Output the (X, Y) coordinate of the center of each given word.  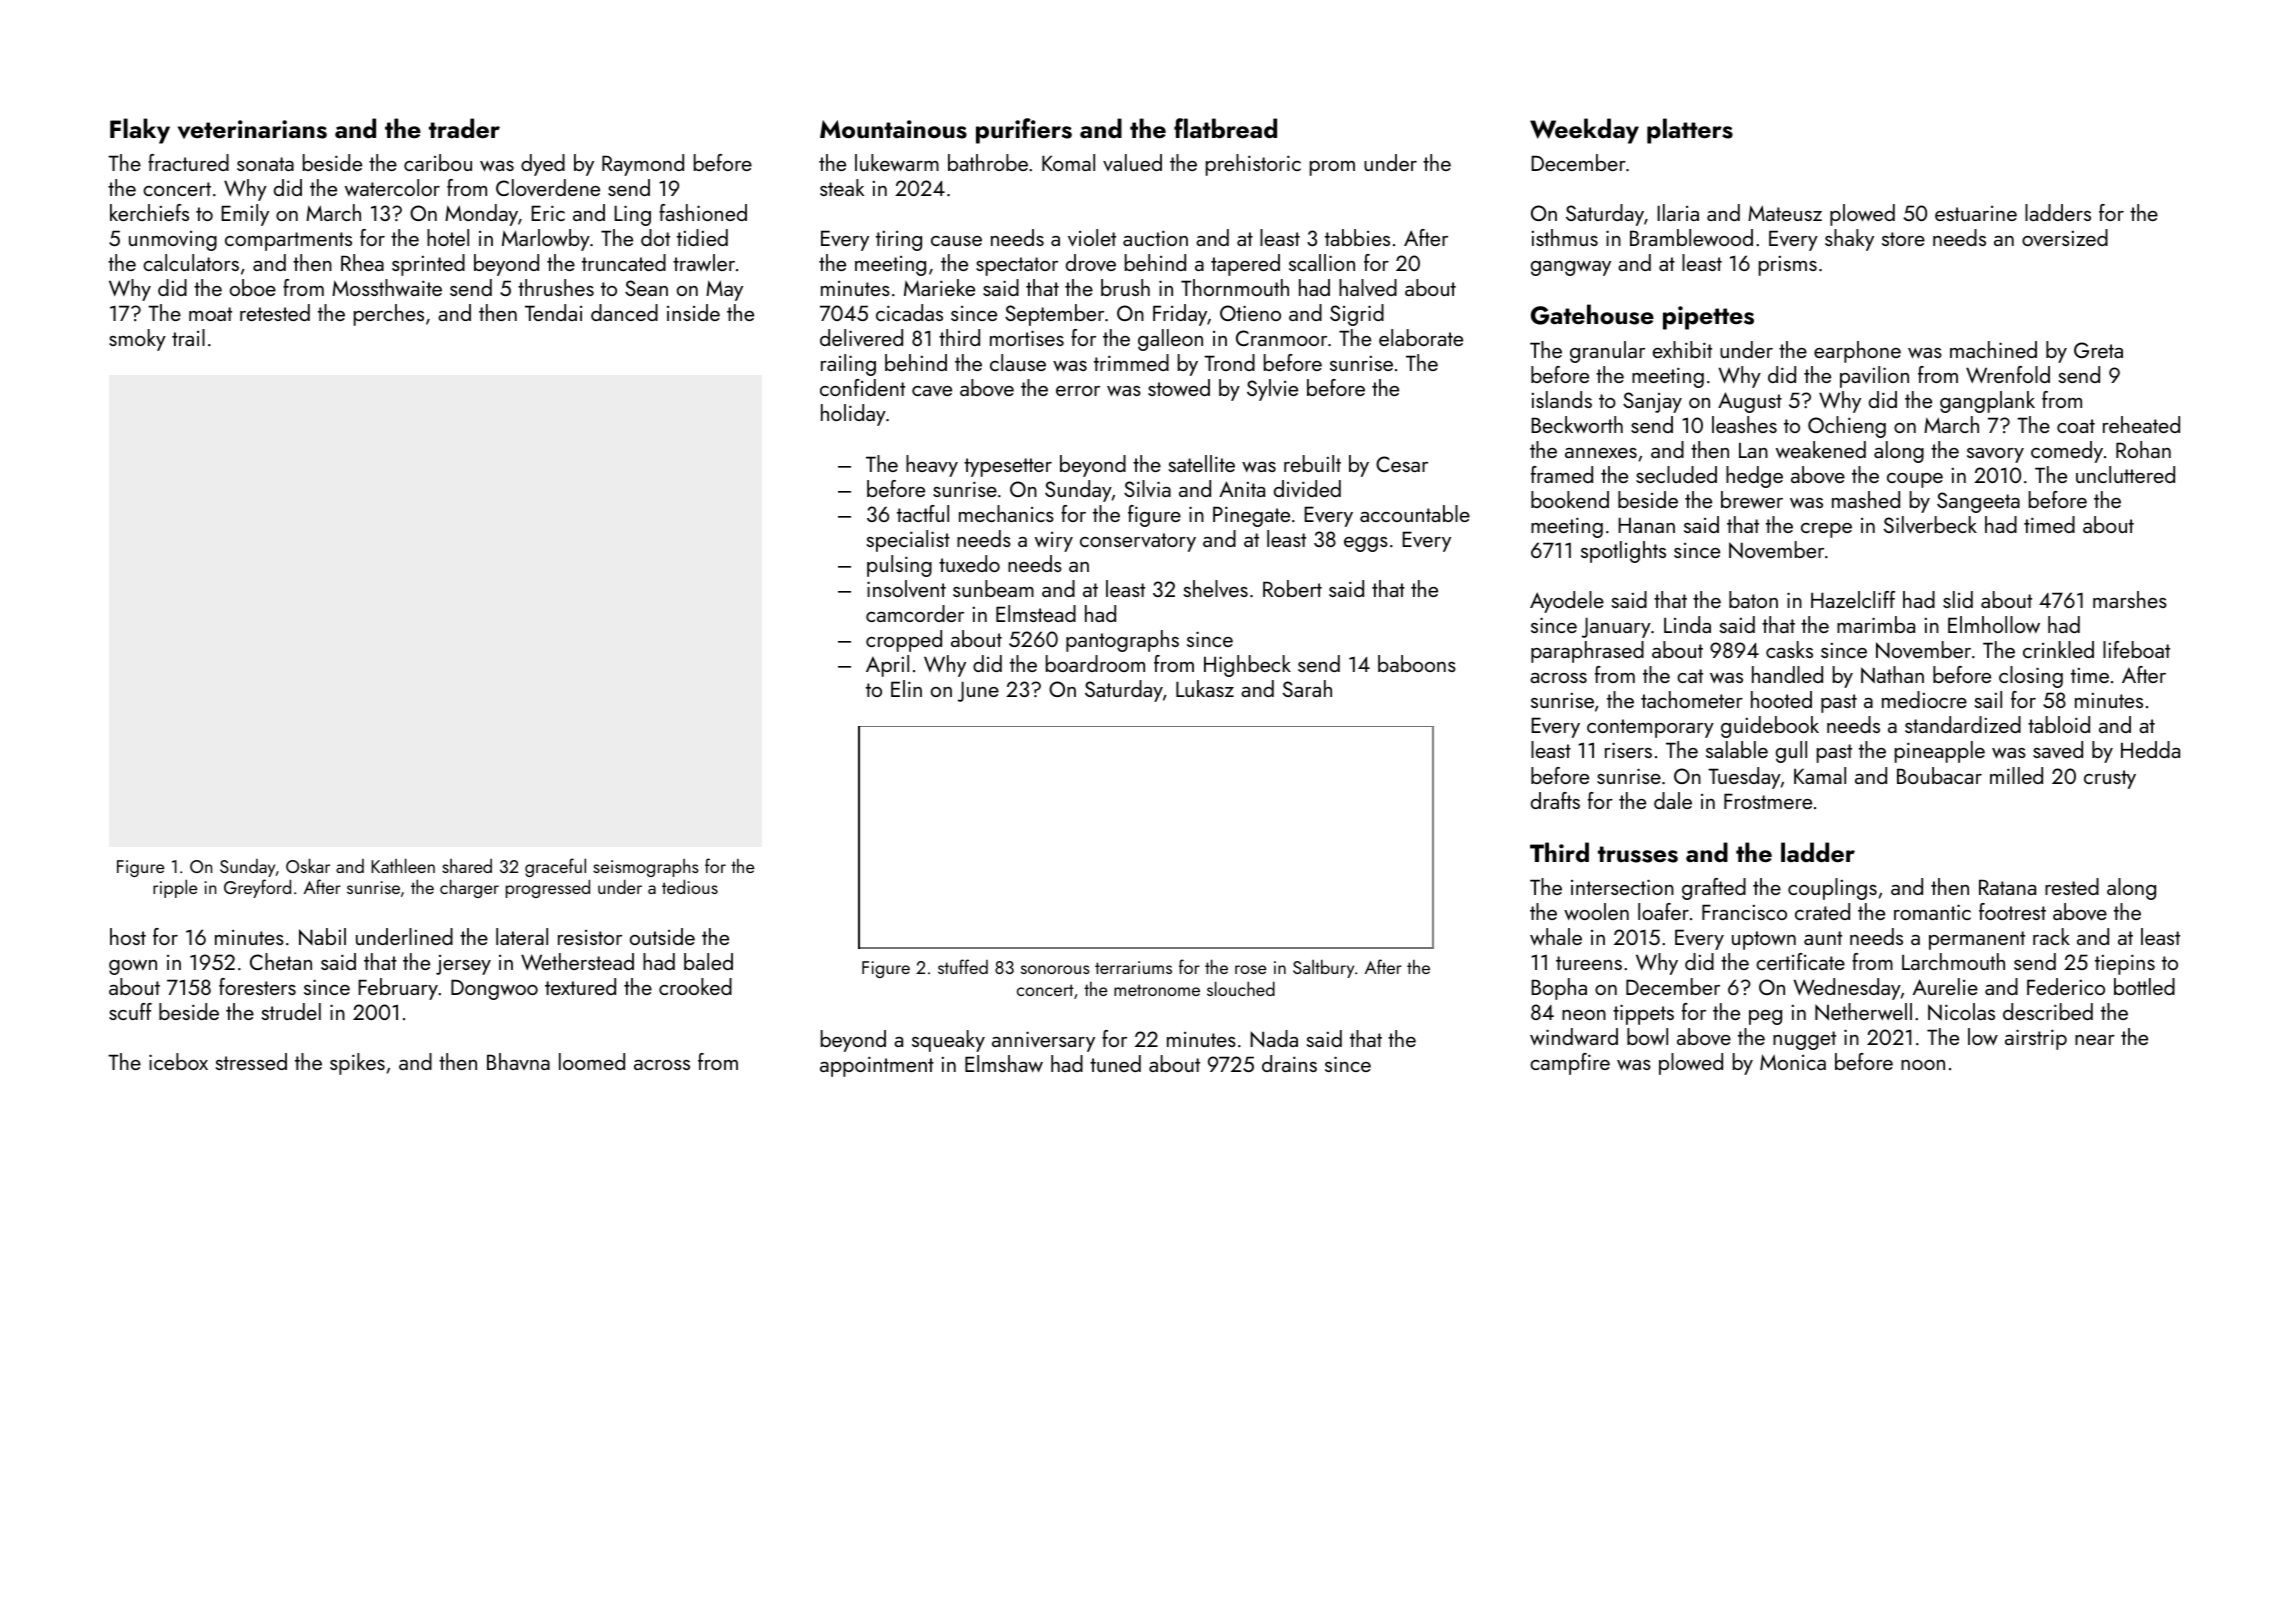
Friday (1180, 315)
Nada (1274, 1038)
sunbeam (993, 588)
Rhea (362, 262)
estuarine (1976, 213)
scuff (130, 1011)
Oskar (308, 865)
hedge (1754, 477)
